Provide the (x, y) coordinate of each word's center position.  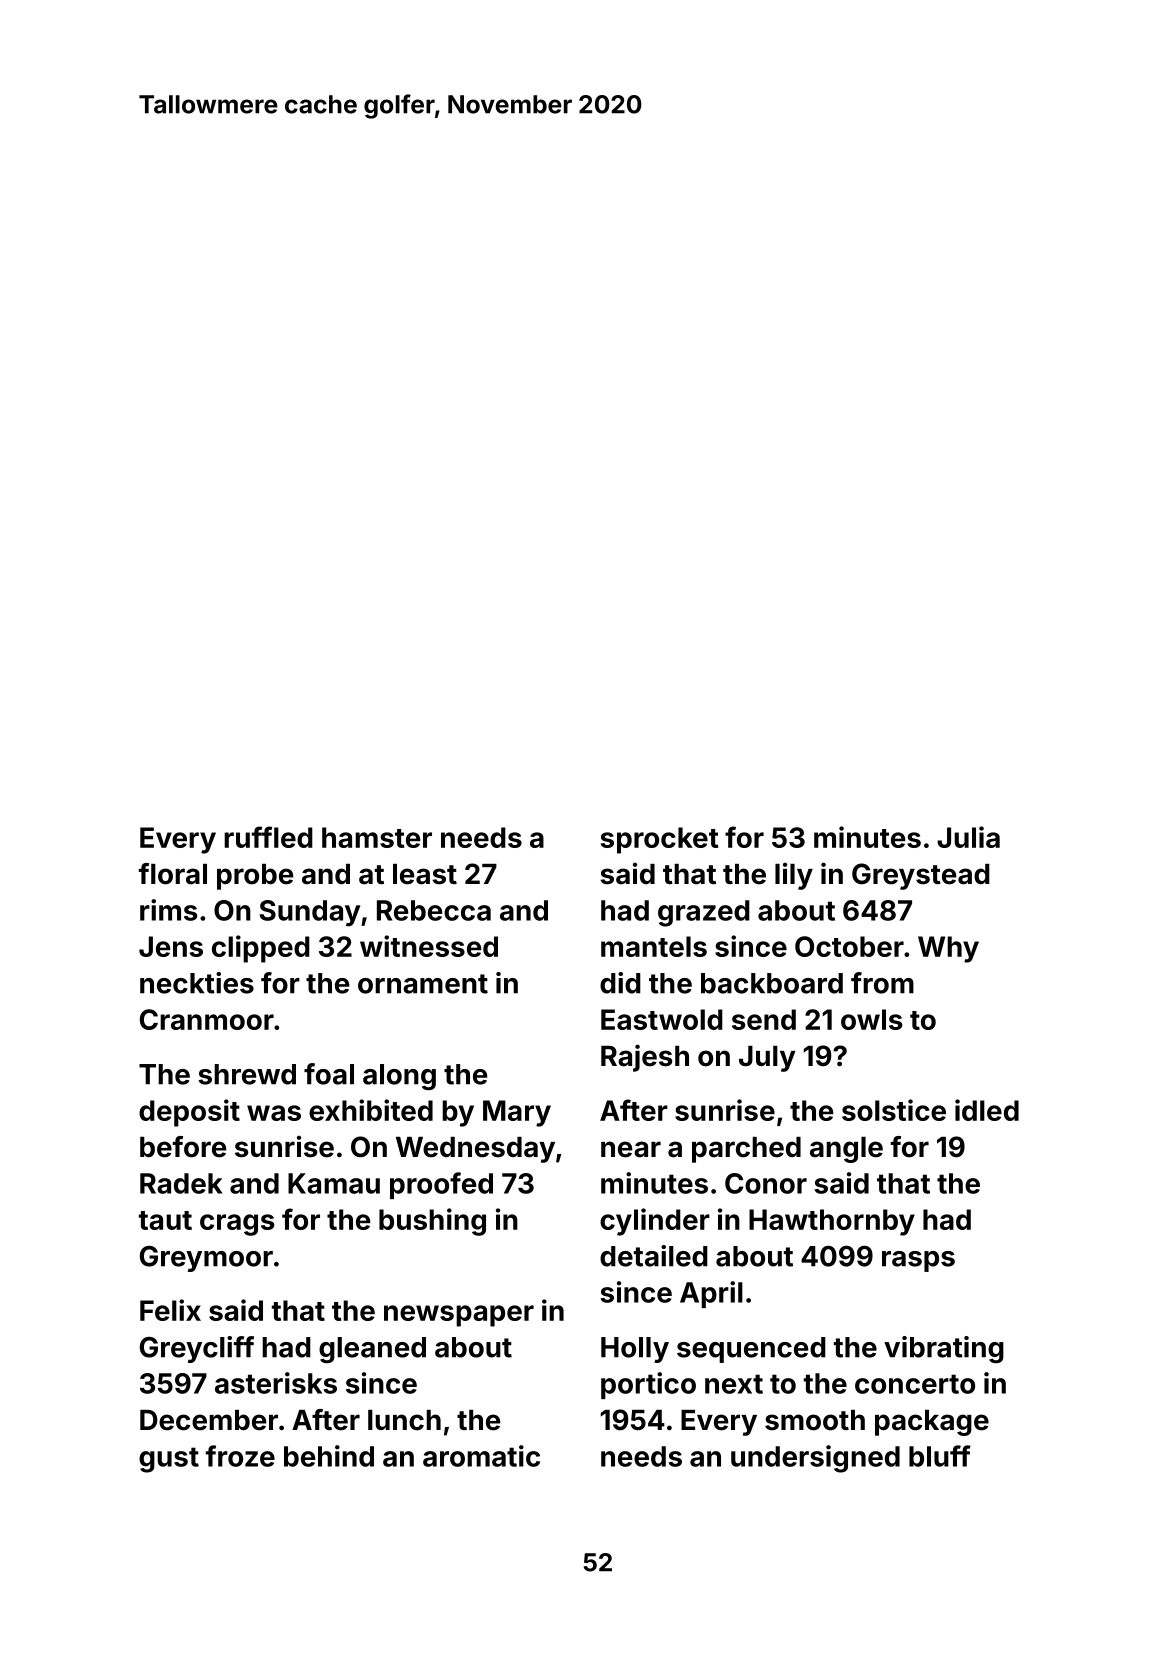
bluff (940, 1456)
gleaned (372, 1350)
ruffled (268, 837)
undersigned (815, 1459)
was (274, 1113)
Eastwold (662, 1019)
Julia (968, 837)
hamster (377, 837)
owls (871, 1019)
